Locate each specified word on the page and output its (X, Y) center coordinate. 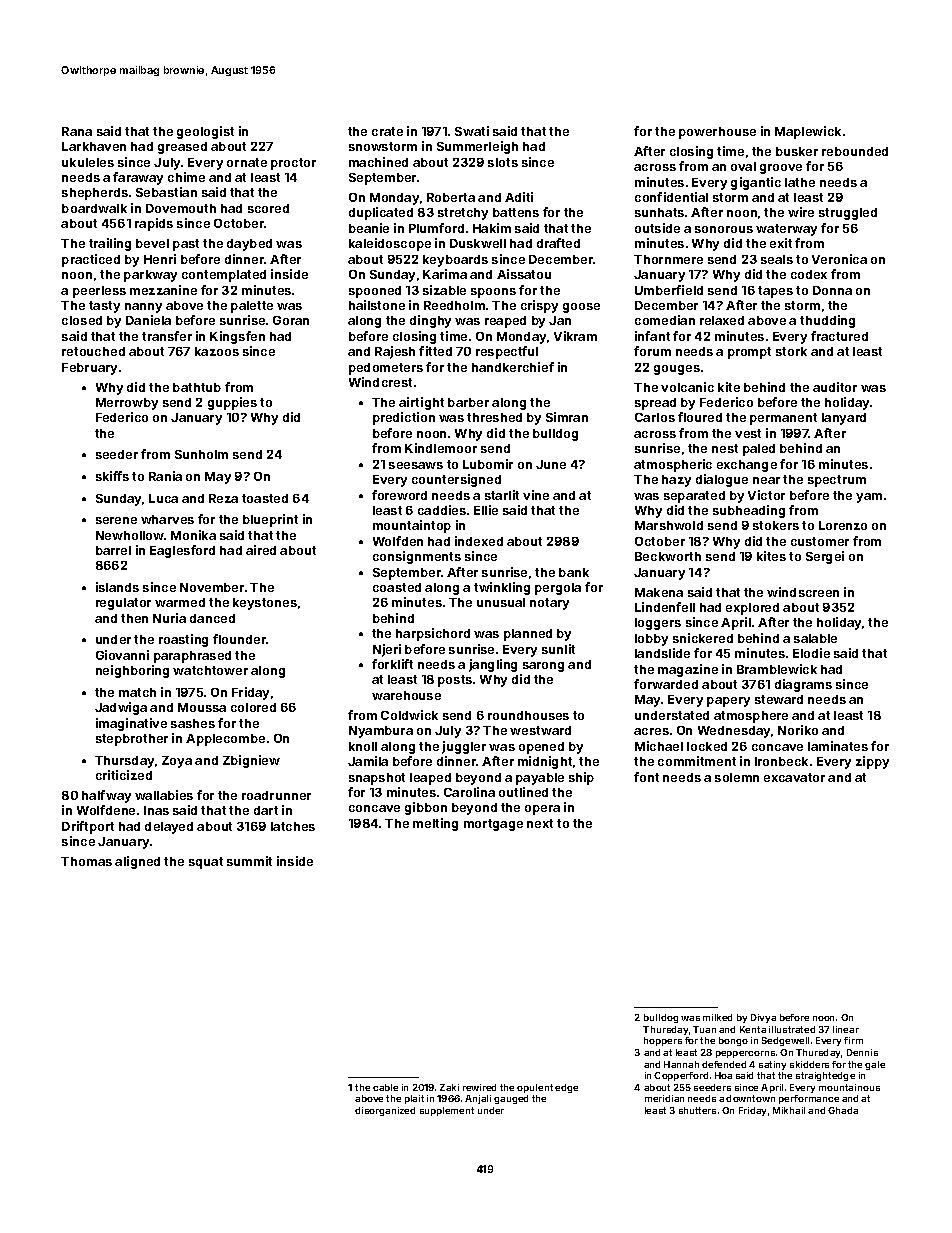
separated (694, 497)
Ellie (486, 510)
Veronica (839, 259)
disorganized (385, 1111)
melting (435, 824)
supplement (447, 1111)
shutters (697, 1110)
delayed (169, 828)
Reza (223, 498)
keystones (265, 604)
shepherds (95, 194)
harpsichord (433, 634)
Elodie (811, 653)
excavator (794, 777)
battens (516, 212)
